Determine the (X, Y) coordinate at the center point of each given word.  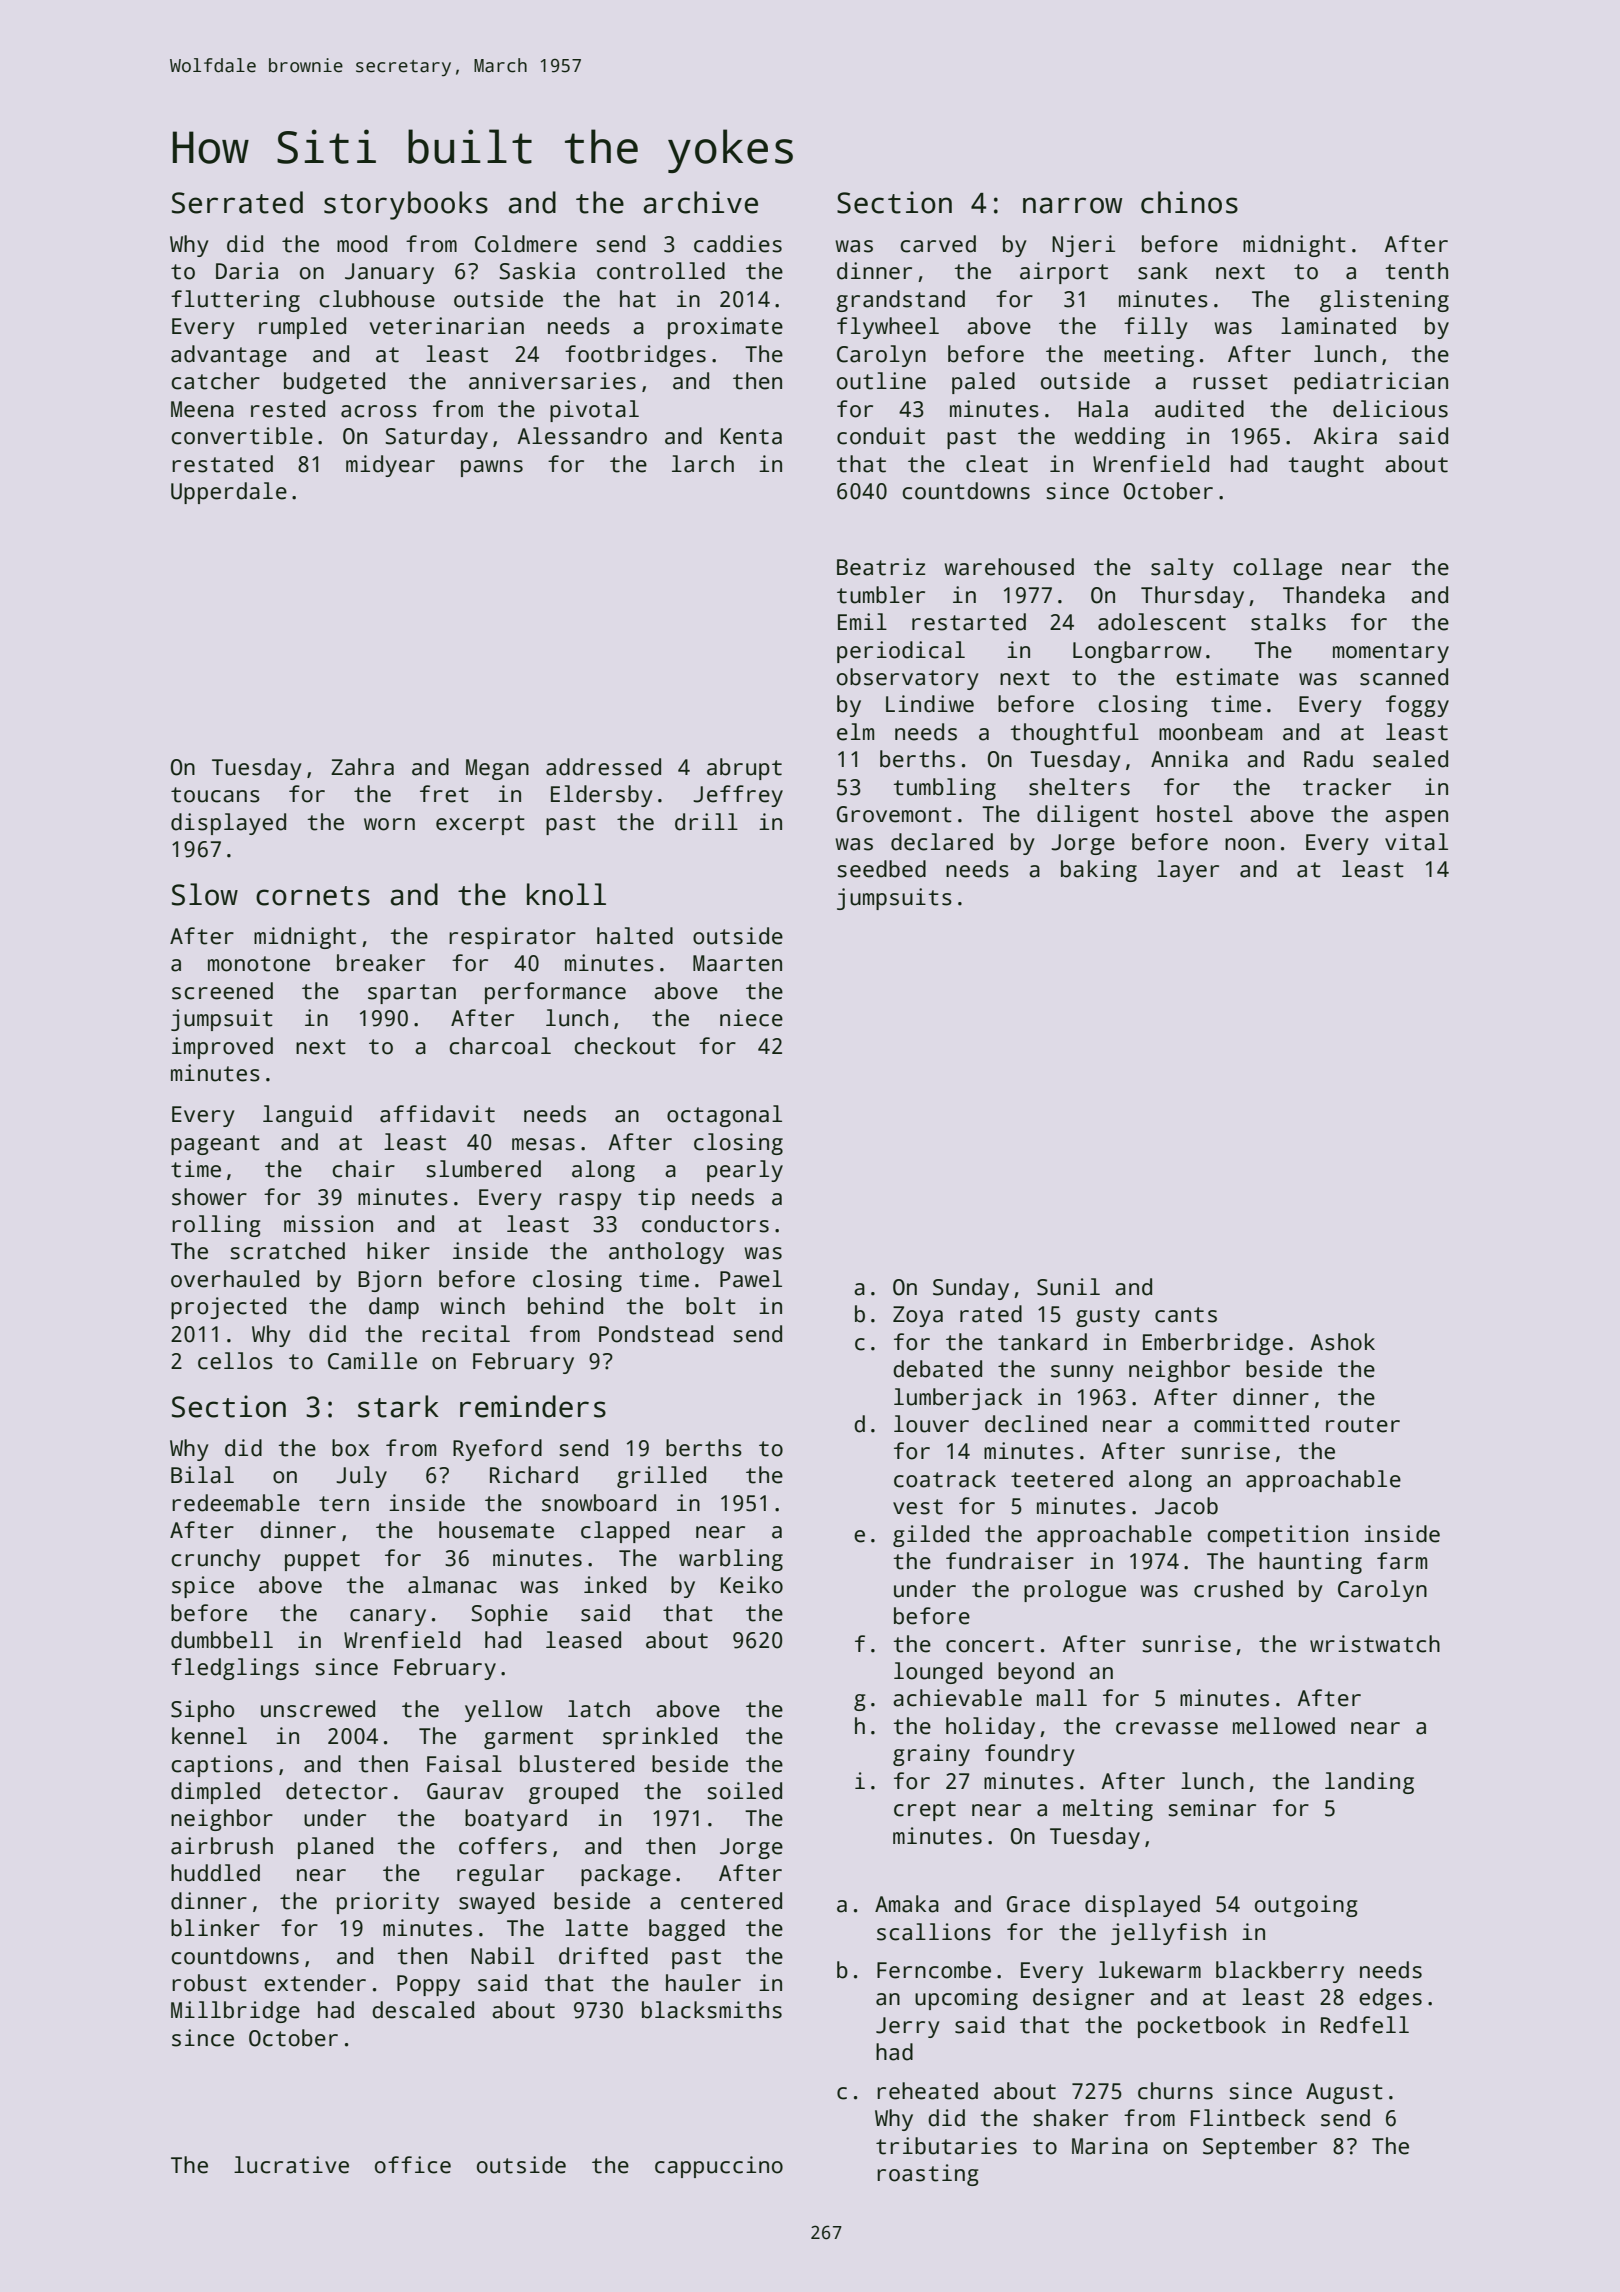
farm (1402, 1561)
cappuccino (719, 2167)
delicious (1390, 409)
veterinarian (447, 326)
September (1260, 2148)
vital (1416, 842)
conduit (881, 436)
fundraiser (1010, 1561)
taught (1326, 466)
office (413, 2165)
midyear (390, 466)
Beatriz (881, 567)
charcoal (500, 1046)
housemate (496, 1530)
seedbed (881, 869)
